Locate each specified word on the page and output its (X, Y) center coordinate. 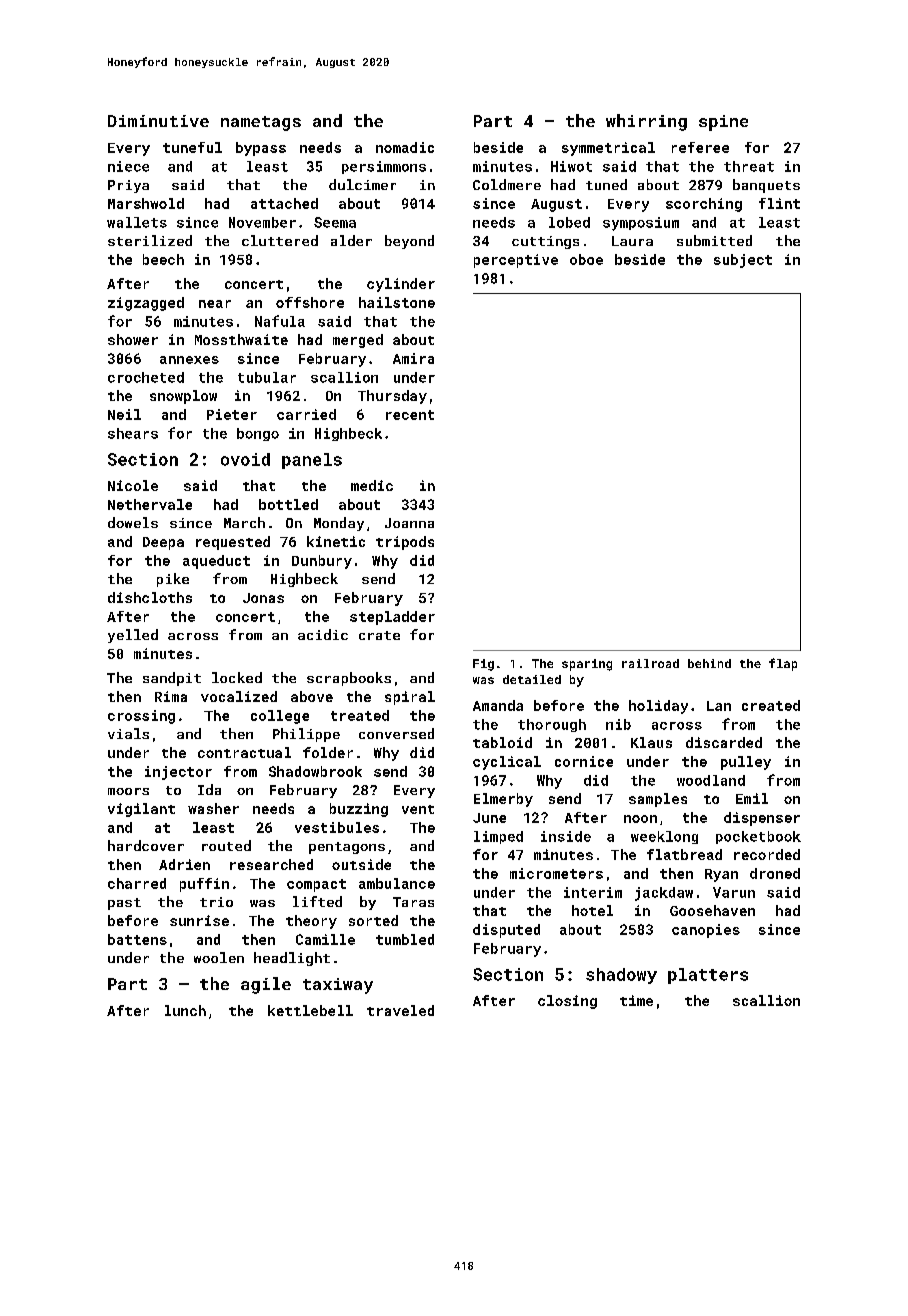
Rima (171, 696)
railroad (650, 663)
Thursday (392, 397)
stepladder (392, 618)
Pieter (232, 414)
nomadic (405, 147)
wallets (137, 222)
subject (743, 261)
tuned (606, 184)
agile (266, 985)
